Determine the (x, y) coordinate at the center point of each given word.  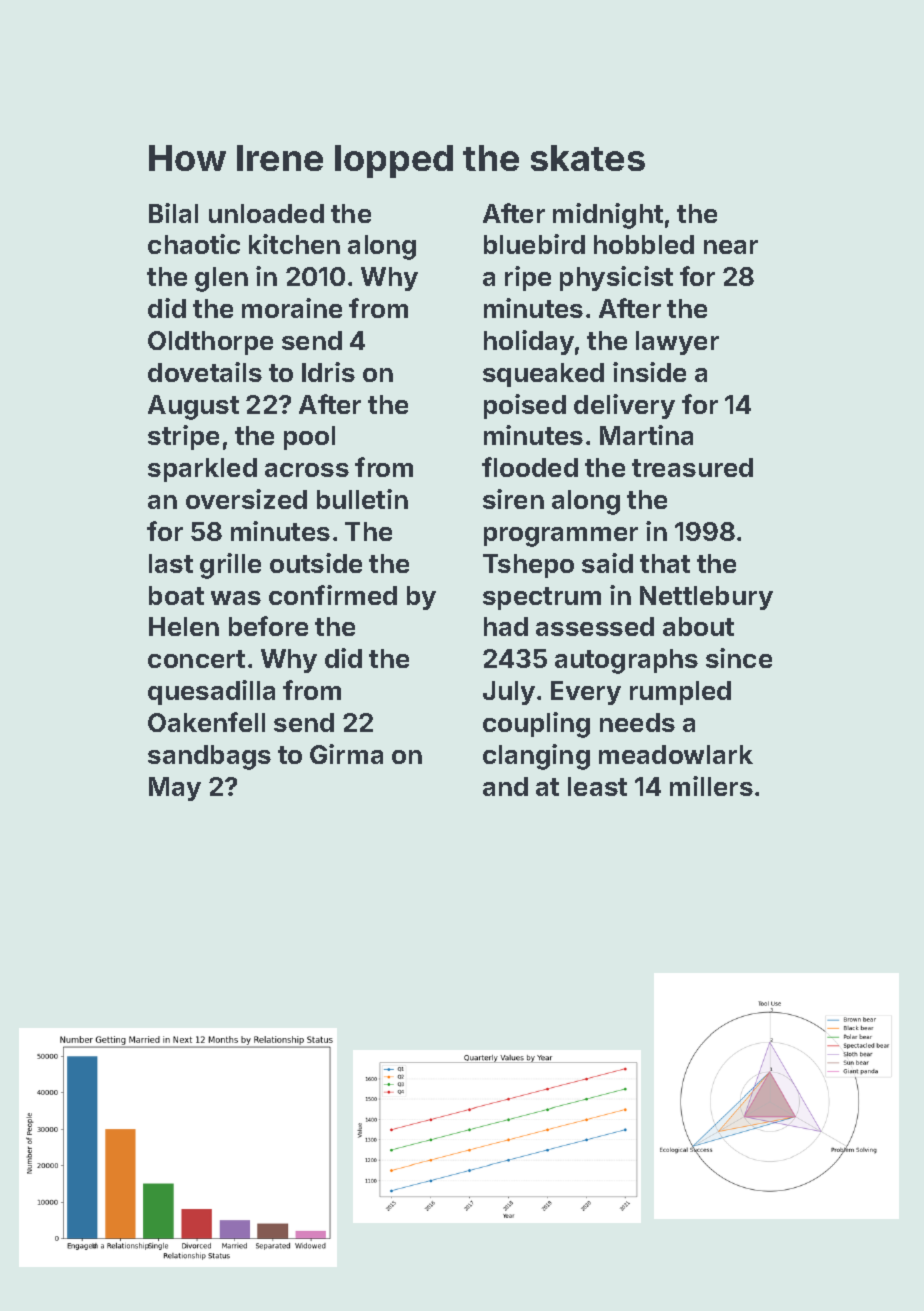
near (731, 247)
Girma (346, 754)
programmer (561, 537)
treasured (692, 467)
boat (176, 595)
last (171, 563)
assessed (595, 626)
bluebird (534, 244)
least (597, 786)
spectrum (542, 598)
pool (309, 438)
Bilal (173, 213)
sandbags (209, 757)
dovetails (205, 372)
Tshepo (528, 566)
